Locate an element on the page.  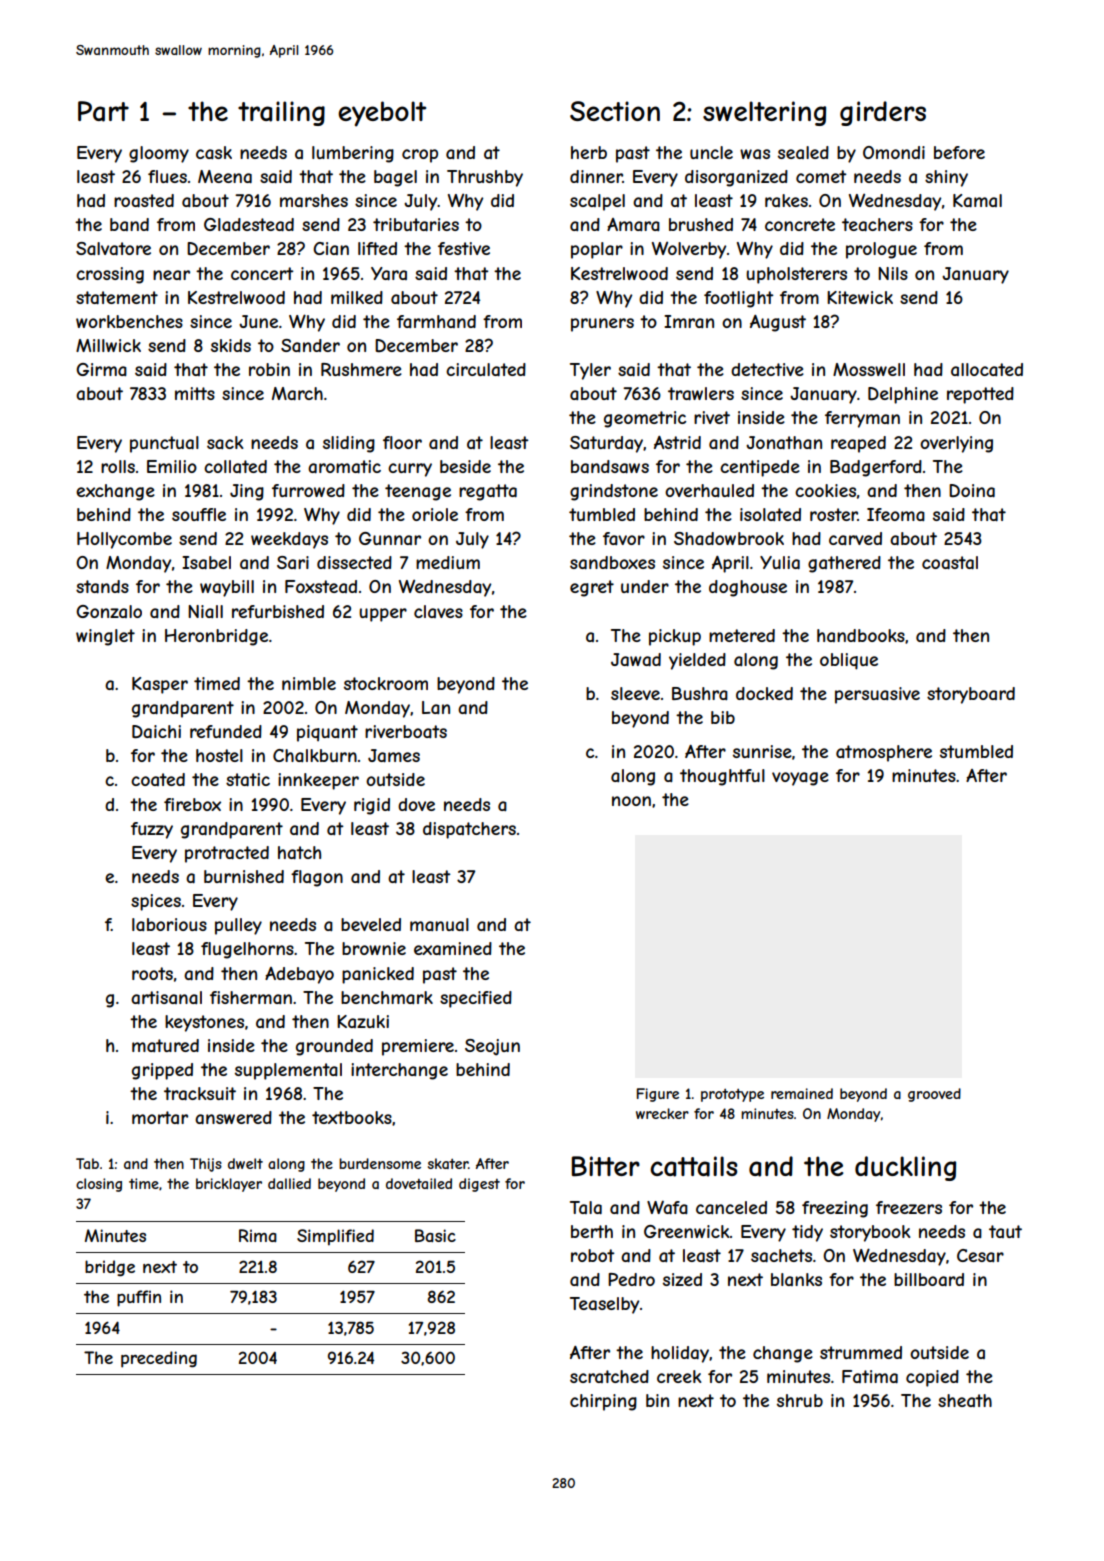
June is located at coordinates (258, 321).
